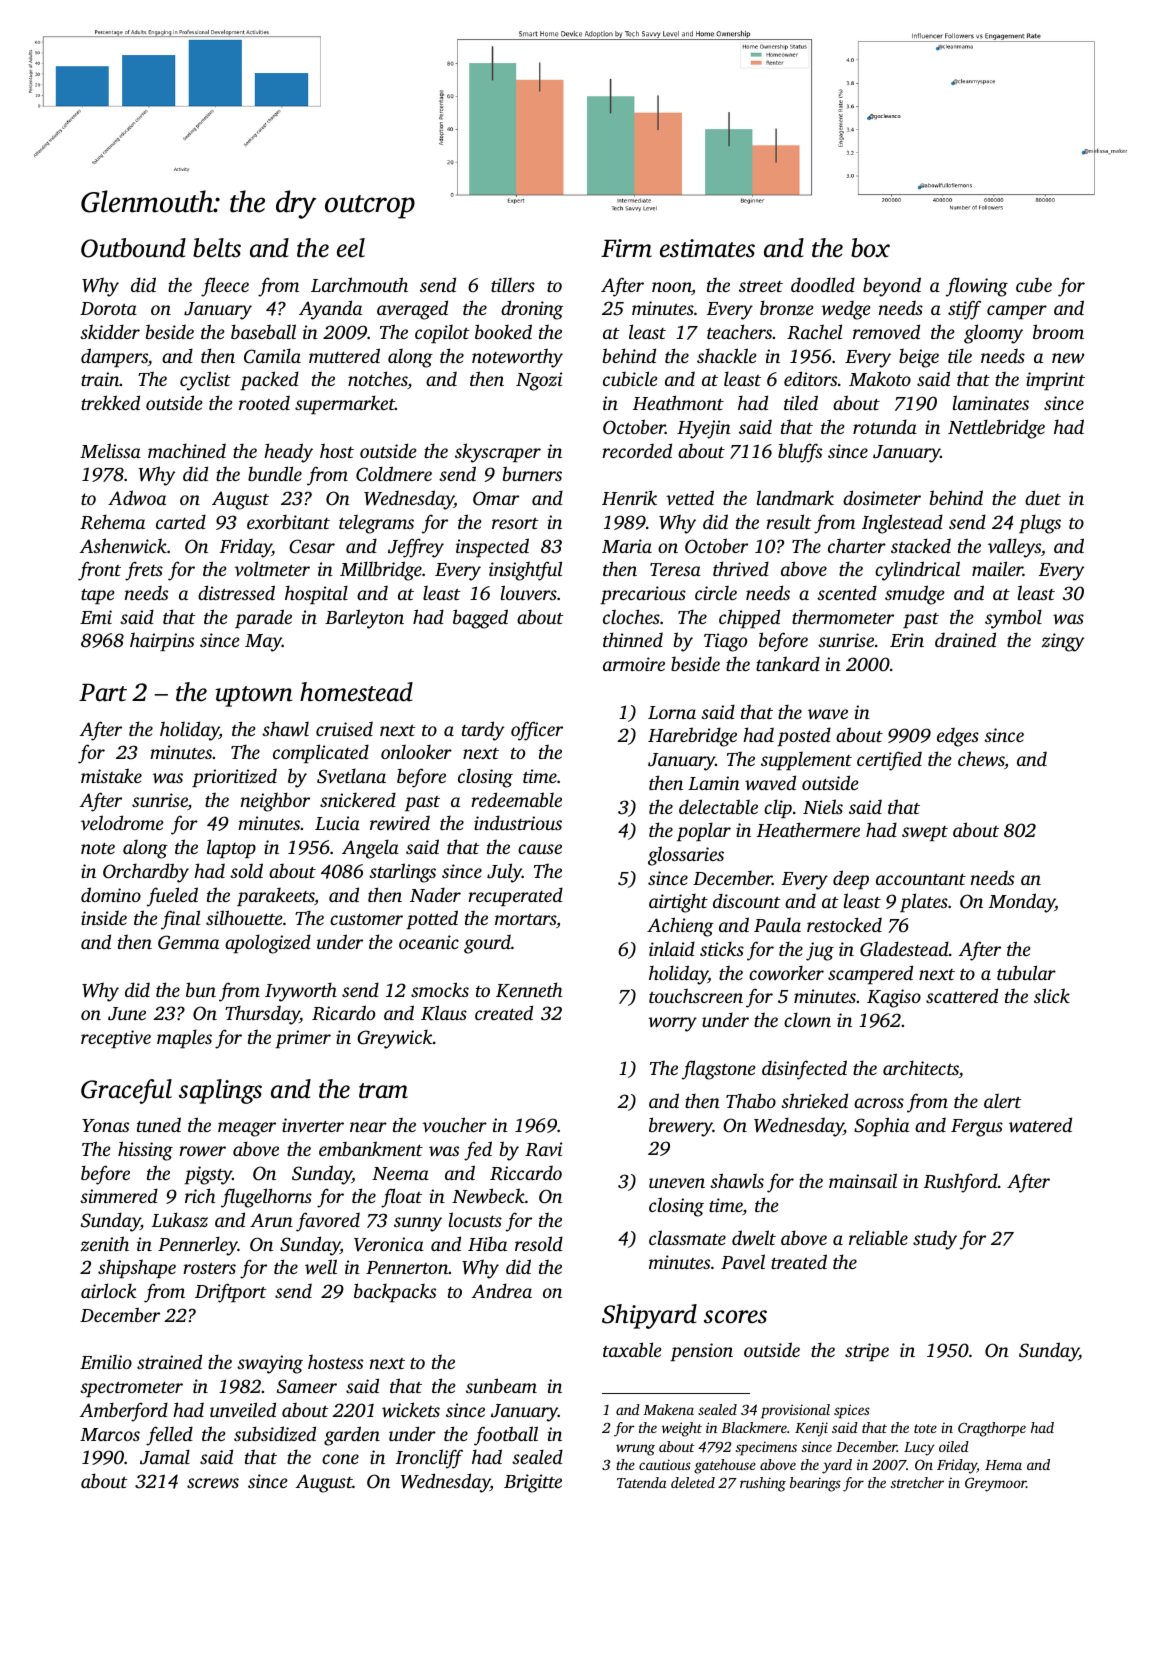  I want to click on tankard, so click(788, 663).
